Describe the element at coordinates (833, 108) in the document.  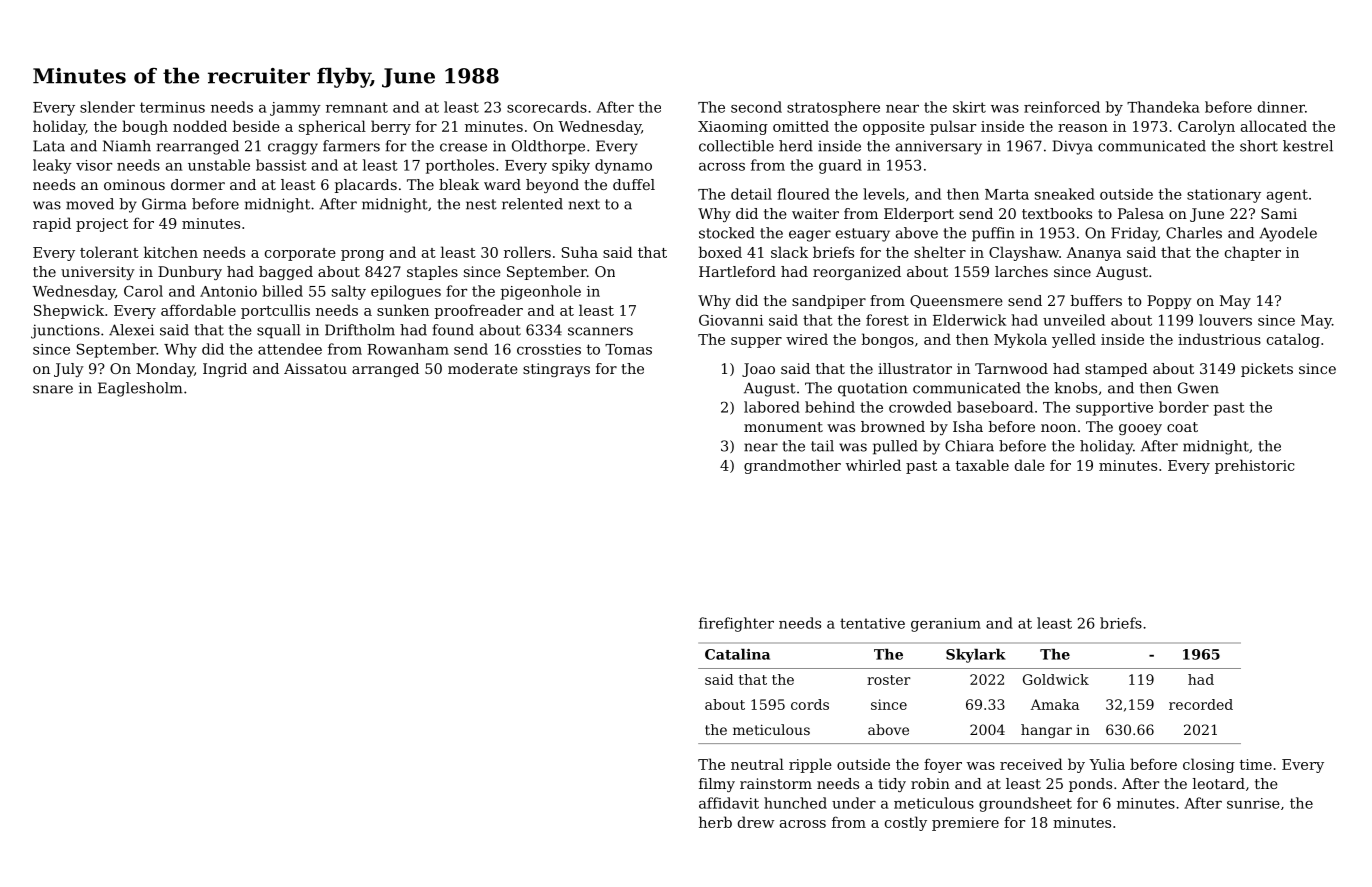
I see `stratosphere` at that location.
